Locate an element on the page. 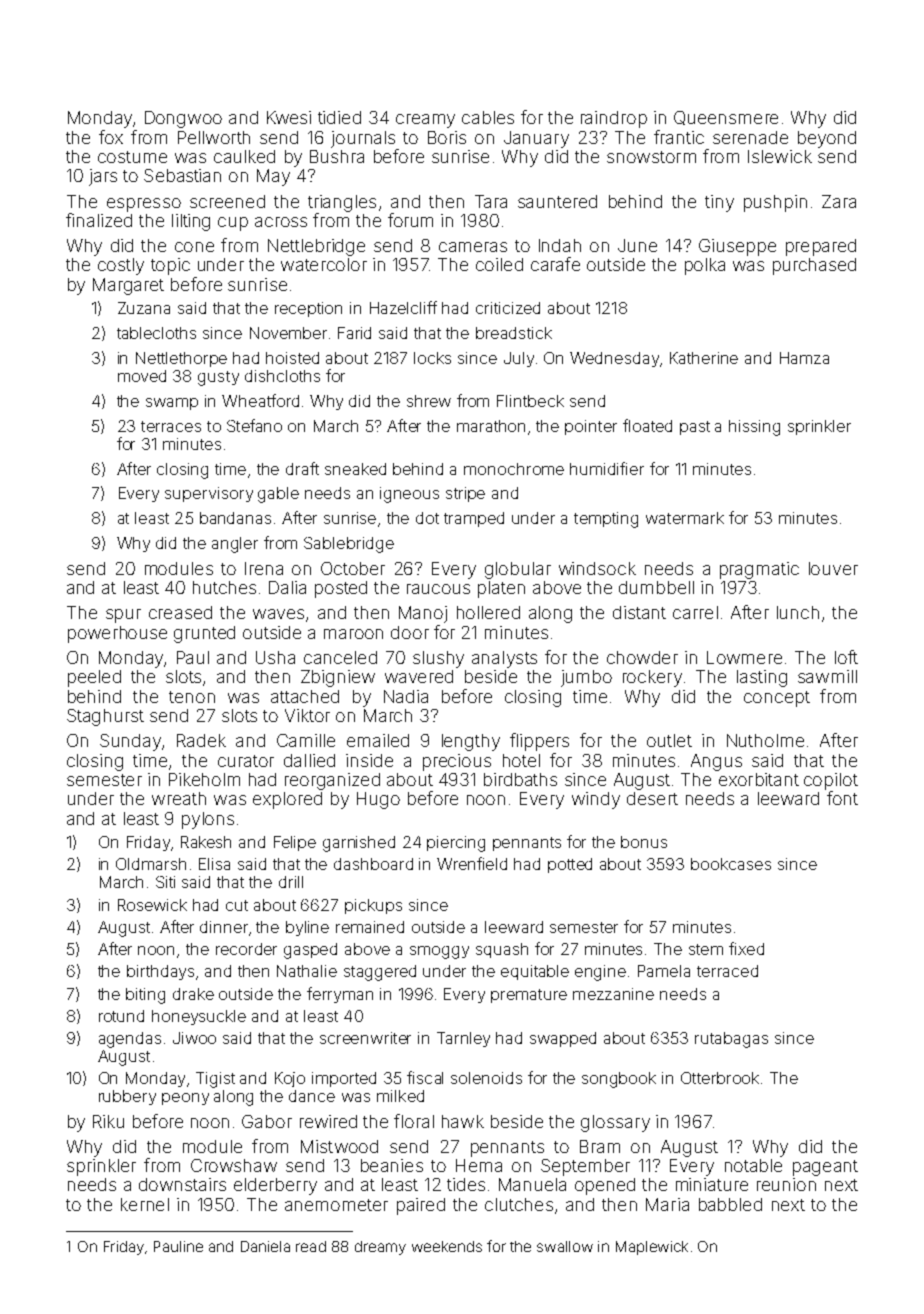  Hugo is located at coordinates (378, 800).
